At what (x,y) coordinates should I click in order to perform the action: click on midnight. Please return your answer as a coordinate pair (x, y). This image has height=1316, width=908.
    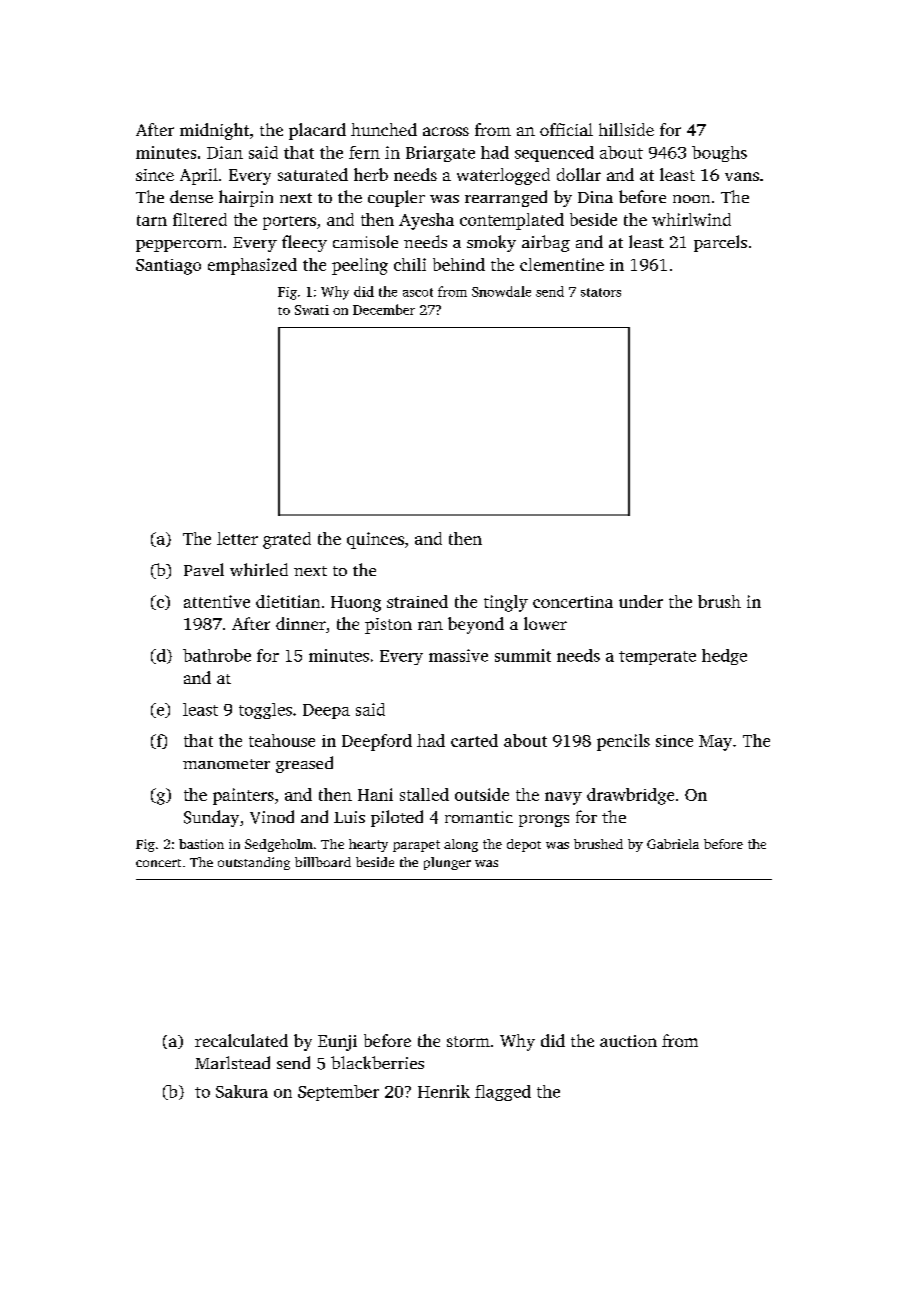
    Looking at the image, I should click on (214, 131).
